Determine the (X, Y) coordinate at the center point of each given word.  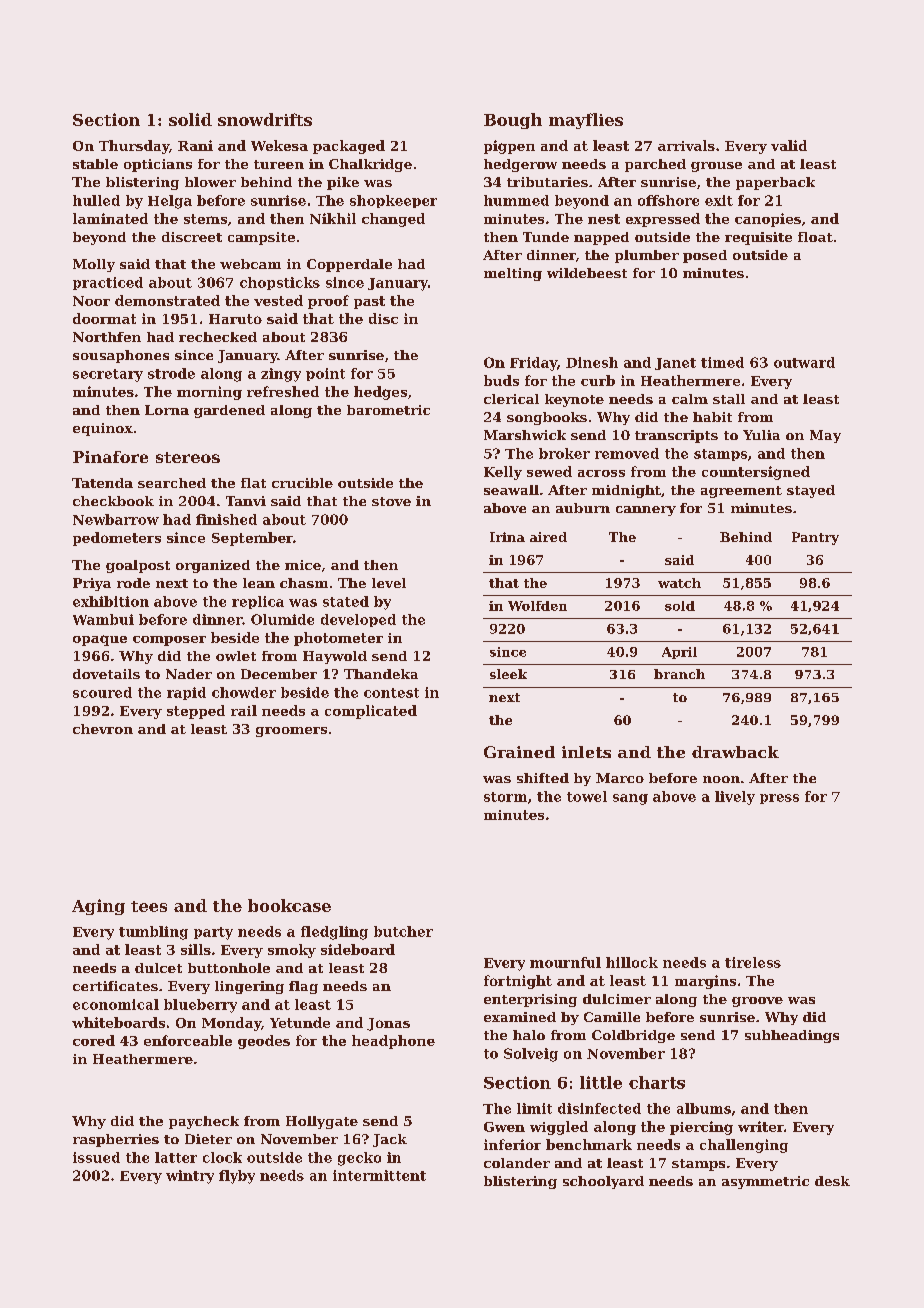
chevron (103, 729)
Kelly (503, 473)
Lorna (167, 410)
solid (190, 119)
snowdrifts (265, 119)
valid (789, 145)
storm (505, 797)
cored (94, 1040)
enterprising (530, 1000)
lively (735, 798)
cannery (646, 511)
